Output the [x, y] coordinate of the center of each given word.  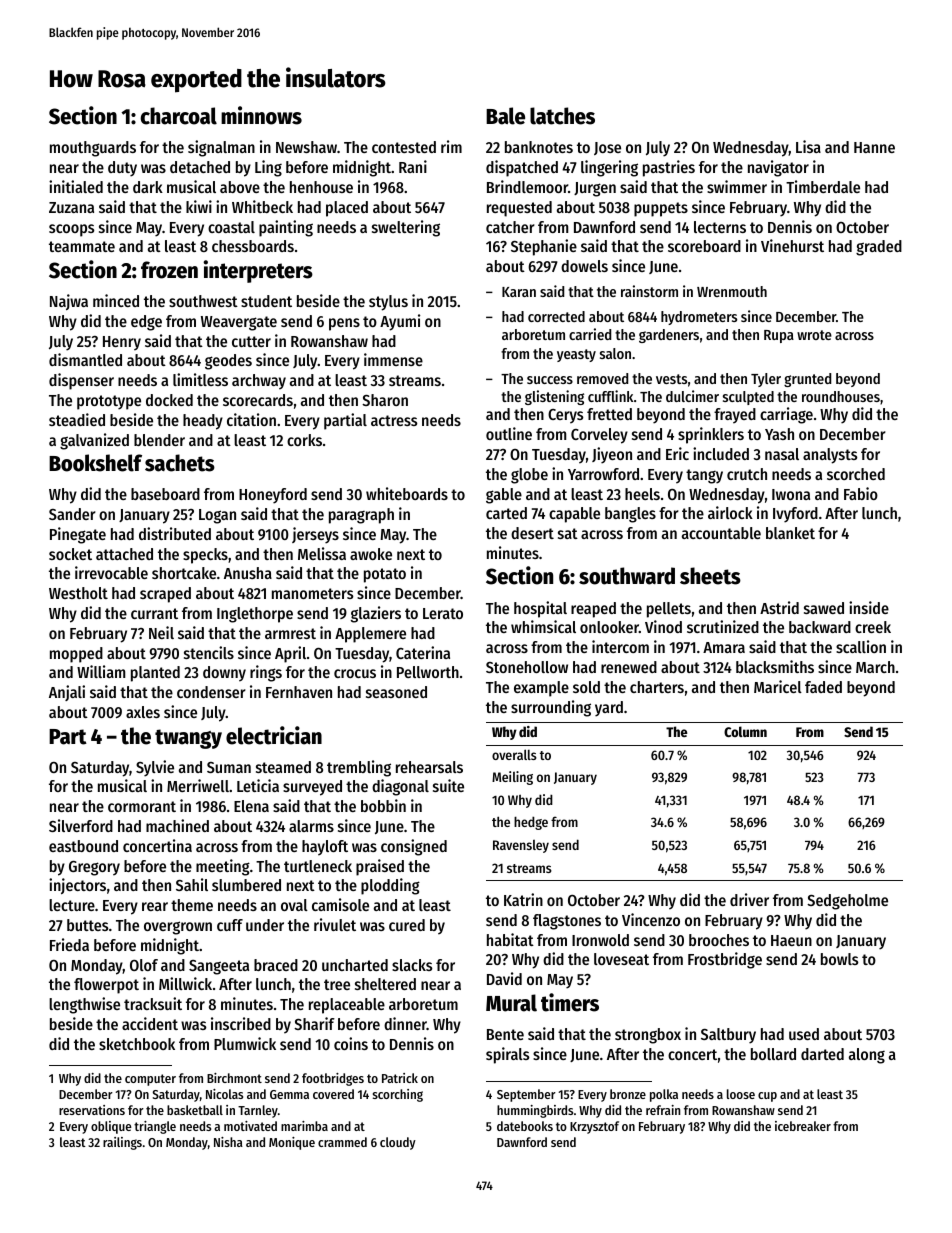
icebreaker [803, 1126]
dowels [584, 266]
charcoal [179, 116]
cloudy [398, 1143]
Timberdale [823, 186]
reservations [92, 1110]
